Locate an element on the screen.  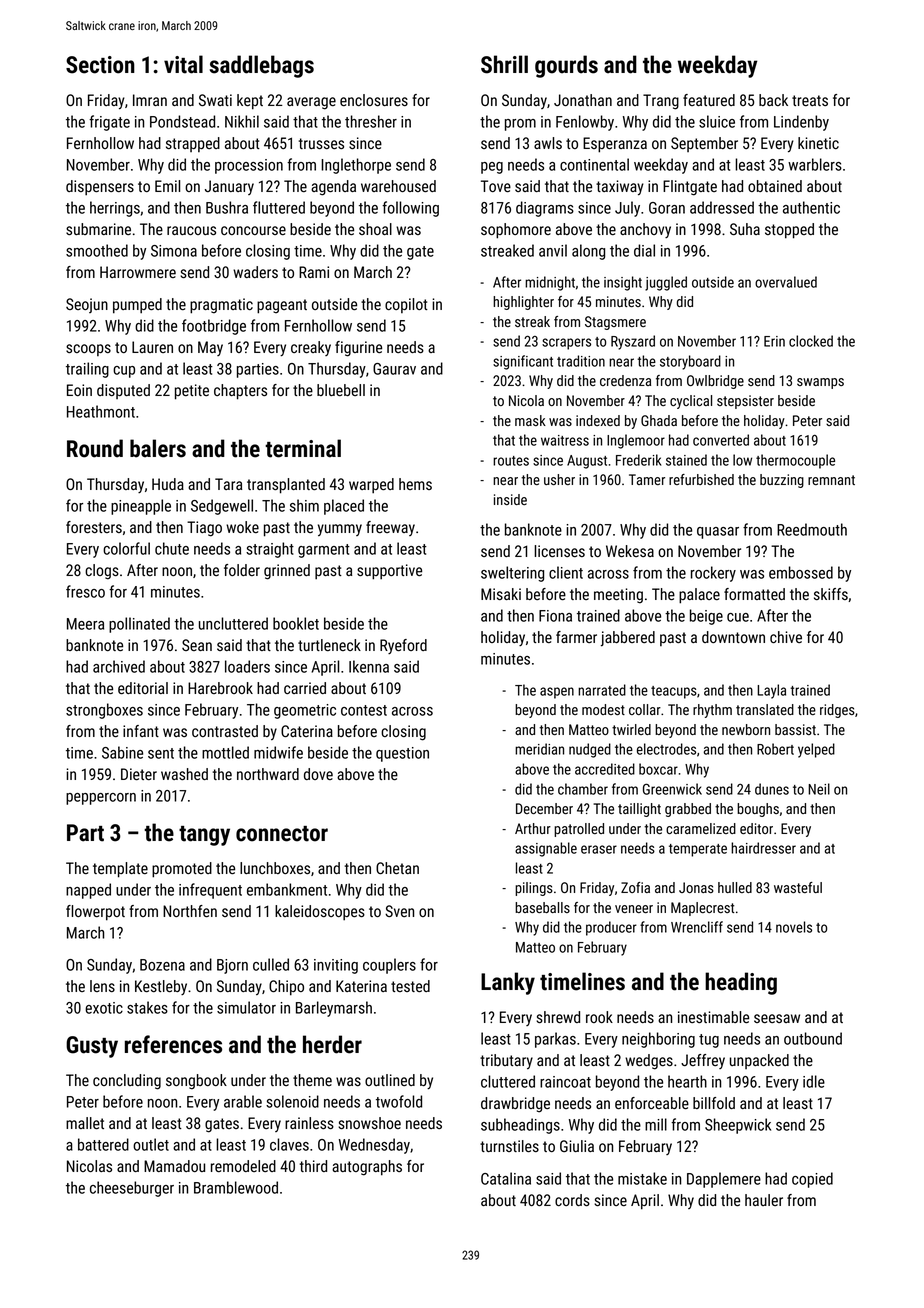
thermocouple is located at coordinates (795, 461).
